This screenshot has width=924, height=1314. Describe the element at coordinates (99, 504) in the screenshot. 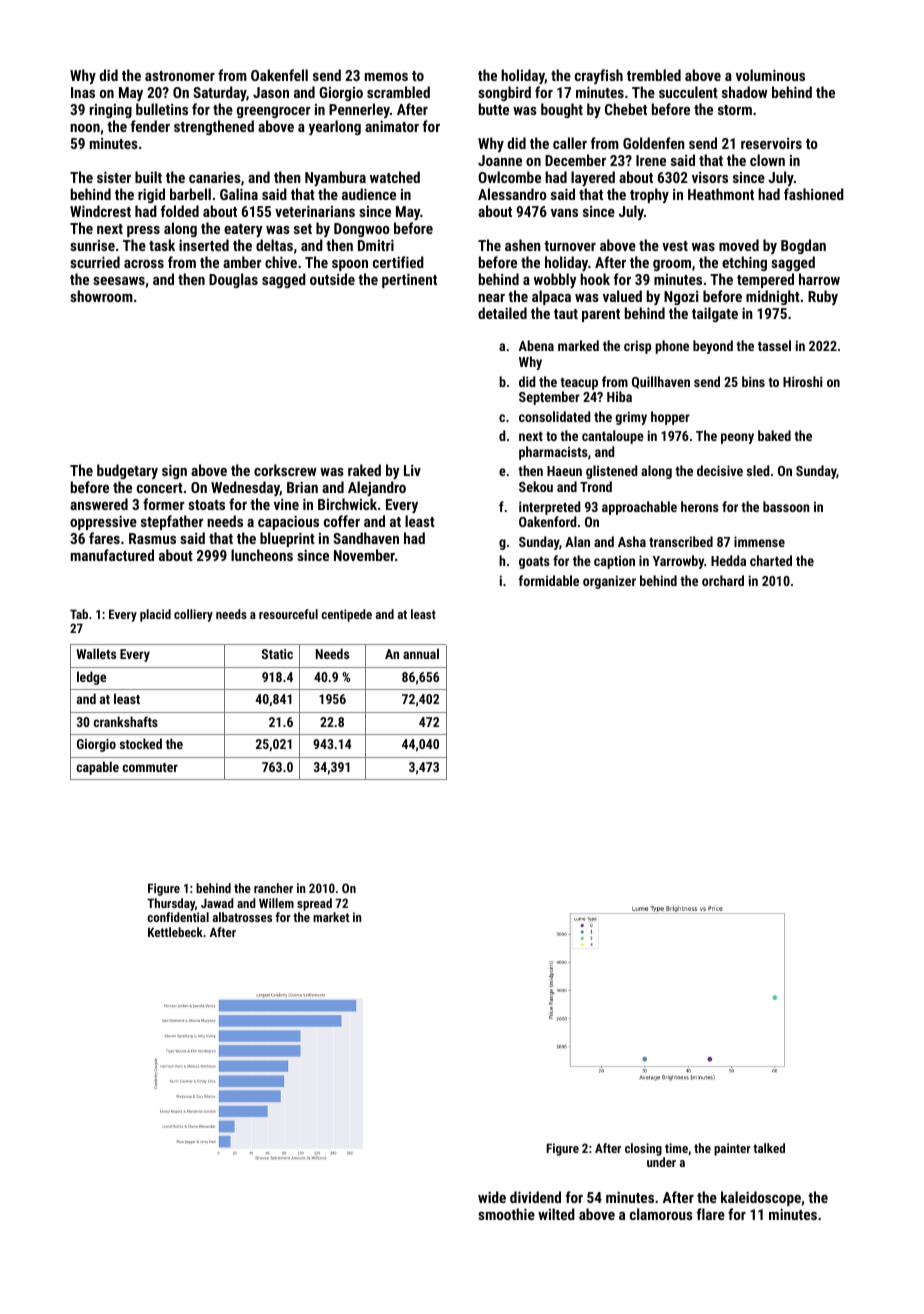

I see `answered` at that location.
